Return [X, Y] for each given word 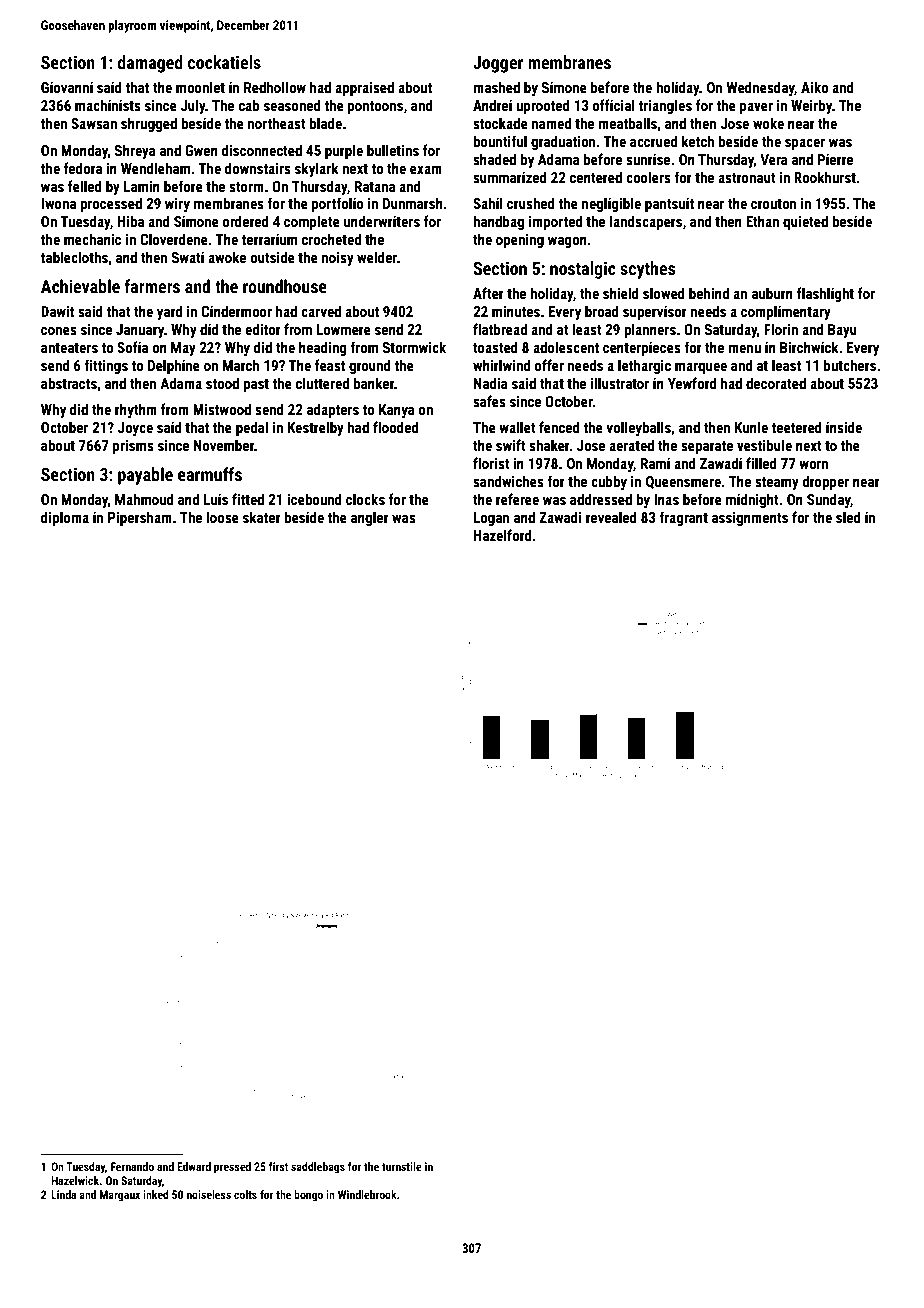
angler [370, 518]
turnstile [402, 1166]
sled [848, 517]
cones [59, 331]
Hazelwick [75, 1180]
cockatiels [224, 62]
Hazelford [502, 535]
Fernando [132, 1166]
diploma [65, 518]
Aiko [814, 87]
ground [370, 366]
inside [844, 427]
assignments [750, 519]
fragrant [683, 518]
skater [262, 517]
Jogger [498, 64]
